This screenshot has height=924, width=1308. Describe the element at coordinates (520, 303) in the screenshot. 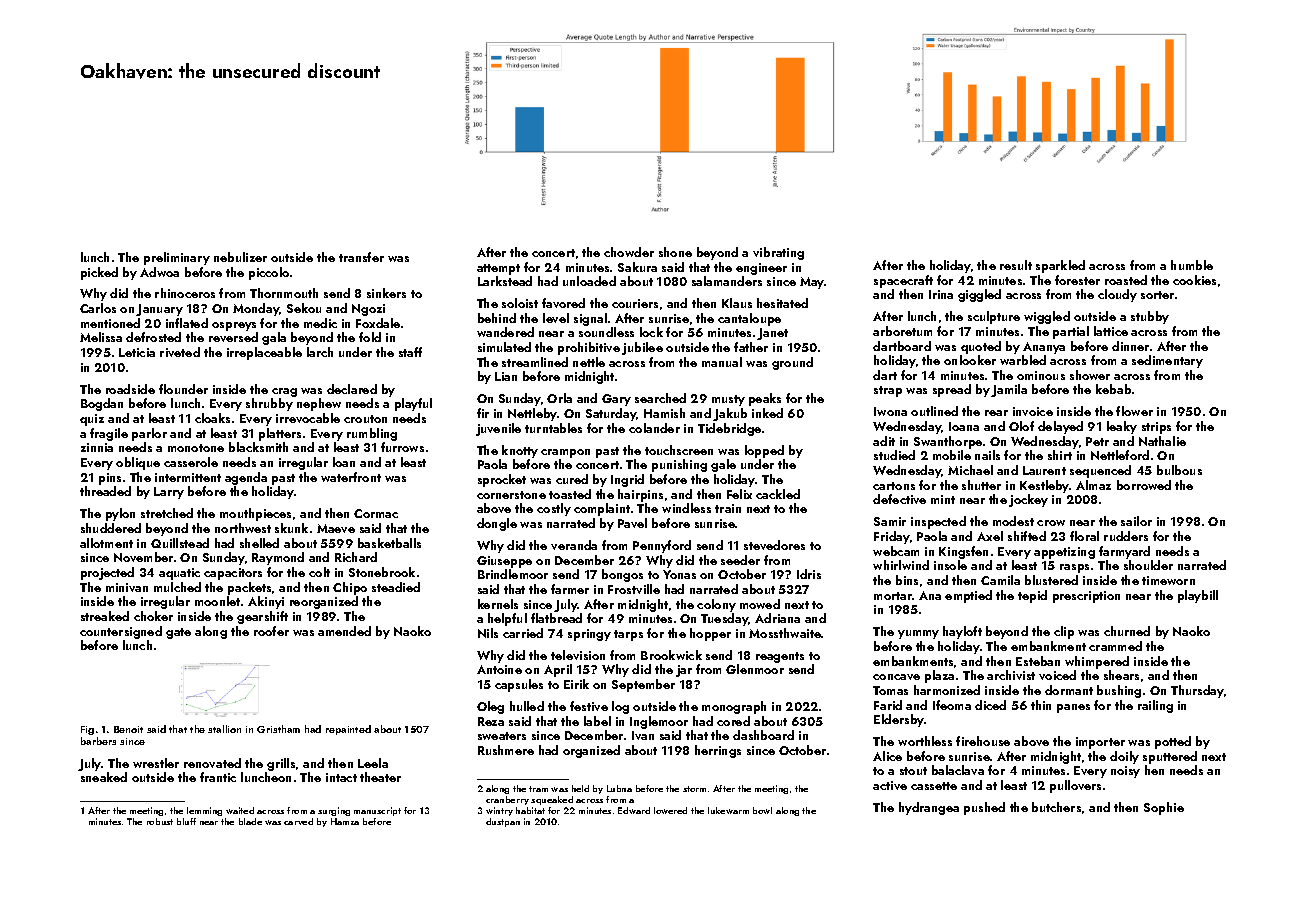

I see `soloist` at that location.
